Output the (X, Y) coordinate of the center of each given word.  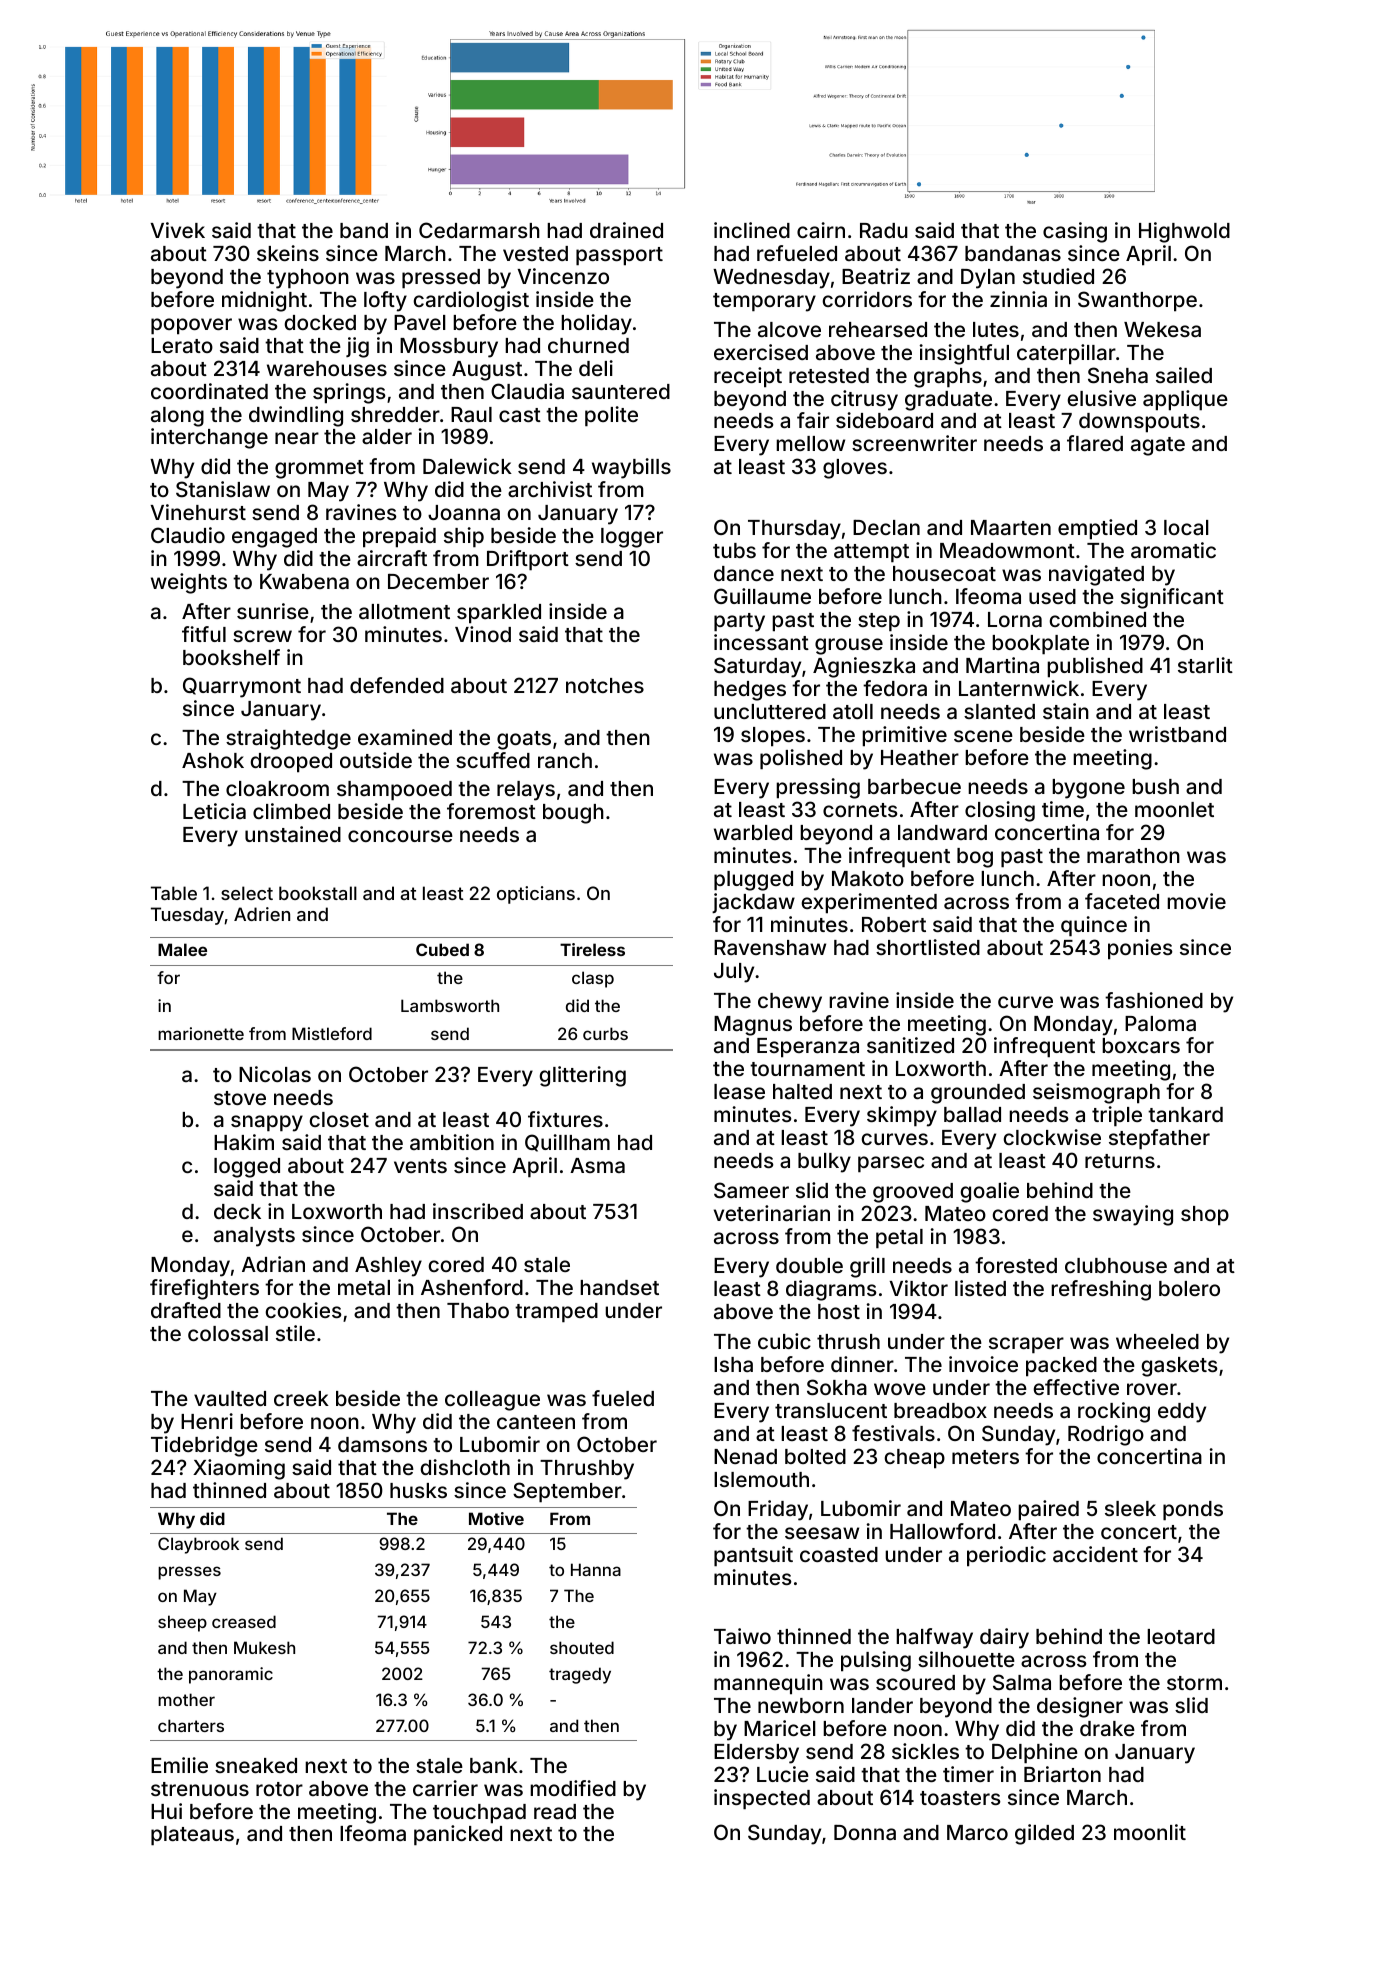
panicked (458, 1835)
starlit (1205, 665)
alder (387, 436)
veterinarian (772, 1213)
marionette (201, 1033)
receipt (748, 377)
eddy (1182, 1413)
